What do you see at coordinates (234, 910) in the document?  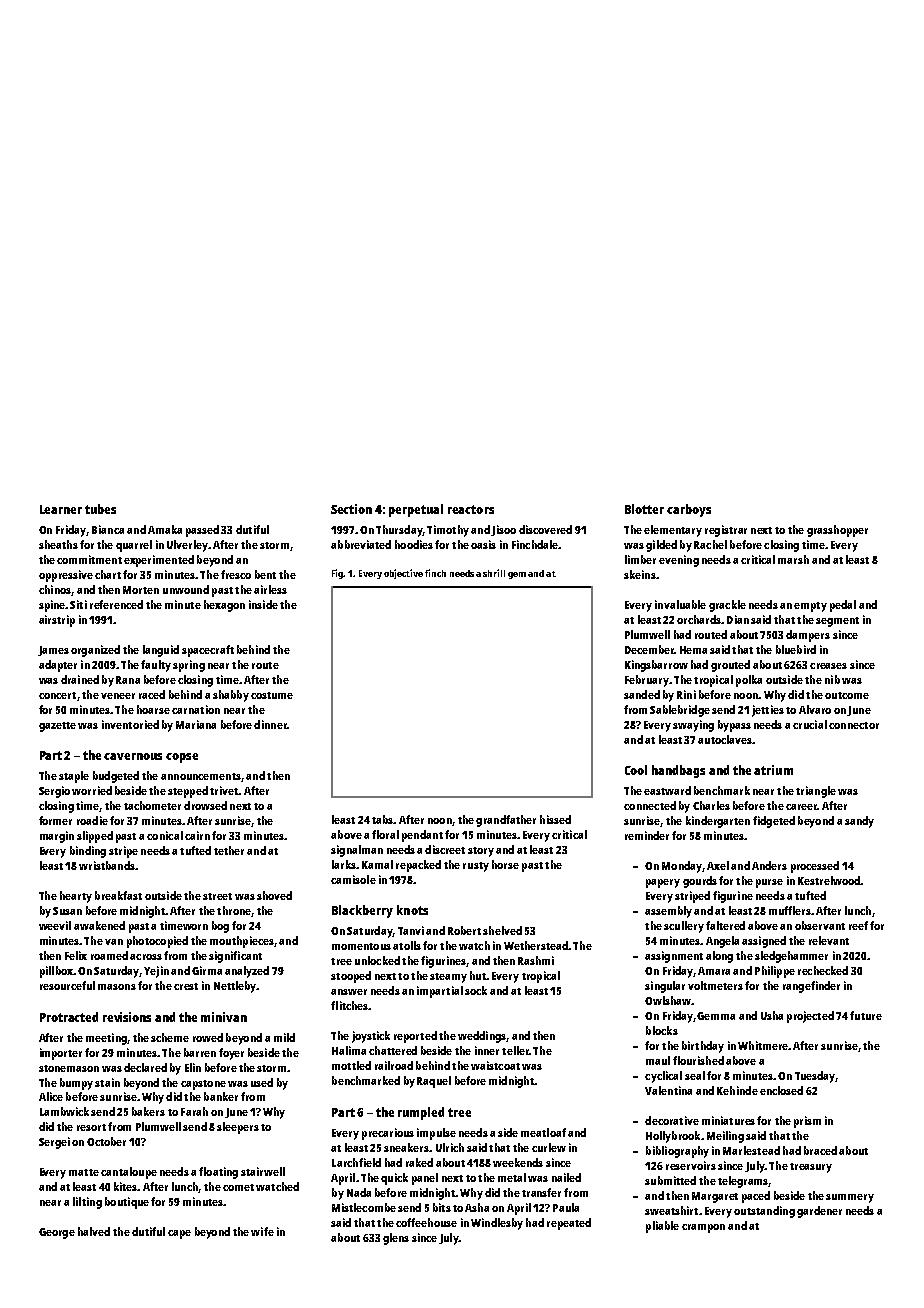 I see `throne` at bounding box center [234, 910].
